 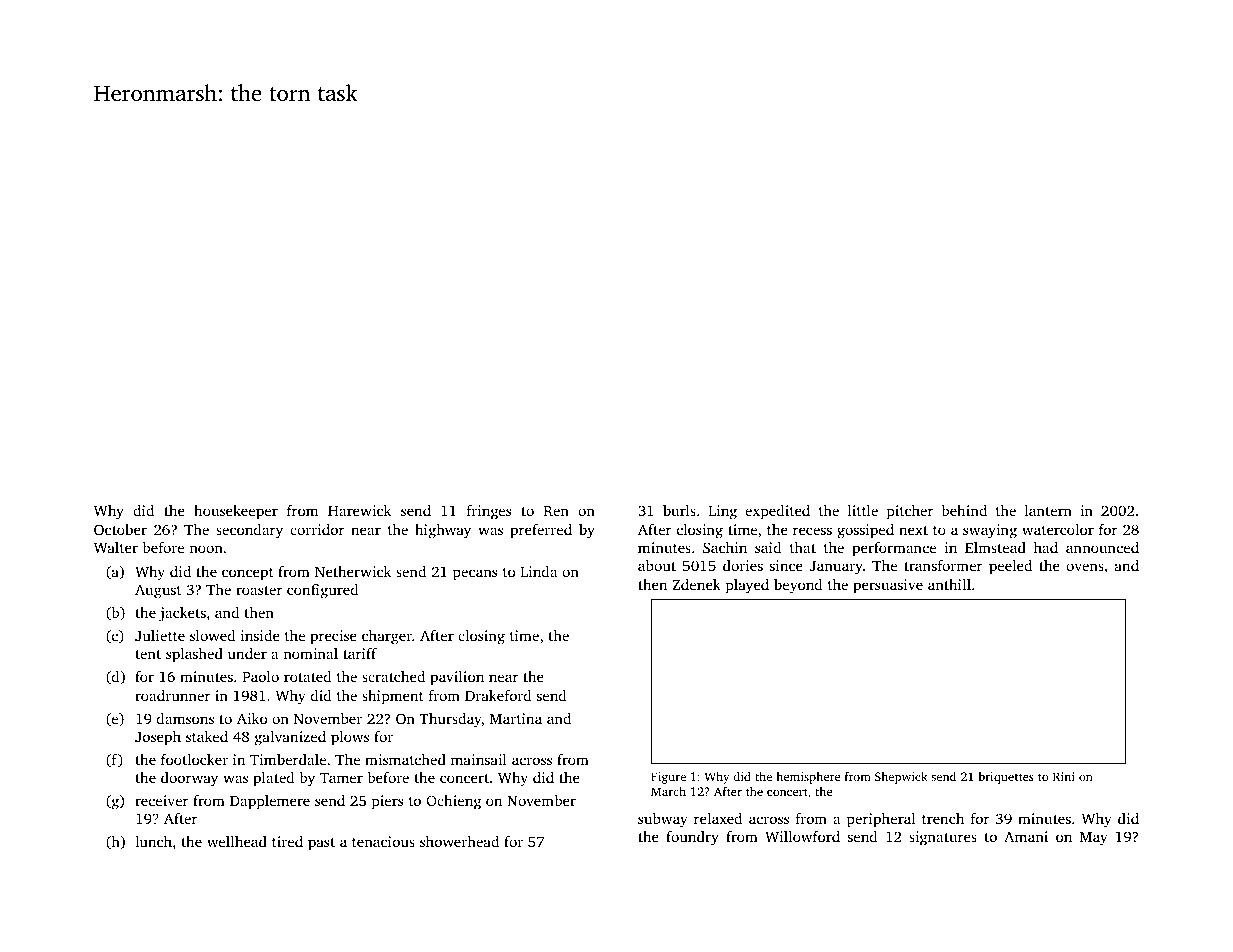 I want to click on pavilion, so click(x=457, y=678).
